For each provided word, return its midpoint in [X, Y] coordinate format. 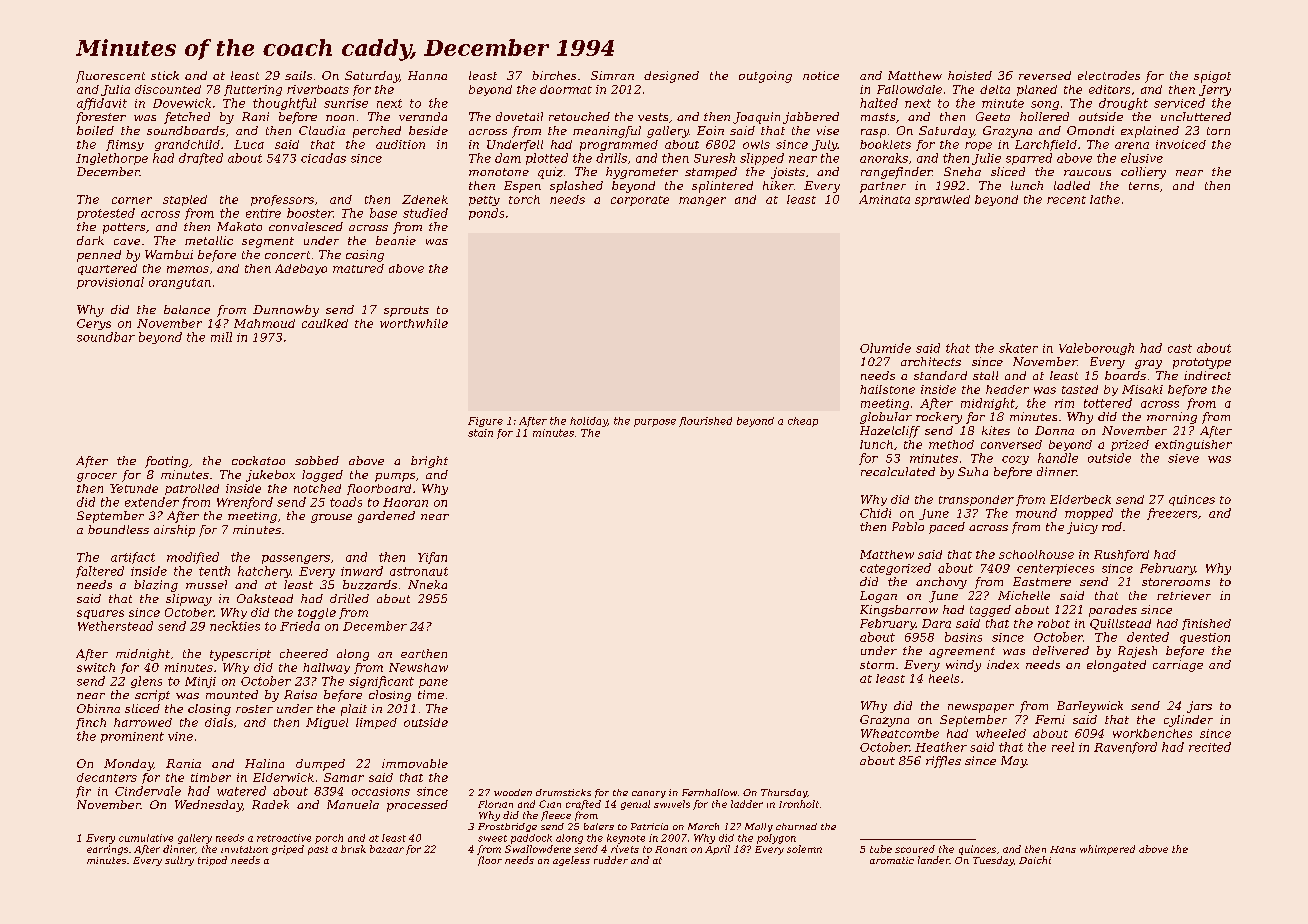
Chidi [875, 513]
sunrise [346, 103]
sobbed [317, 460]
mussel [206, 584]
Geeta [993, 116]
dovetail [519, 116]
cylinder [1188, 721]
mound [1036, 513]
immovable [415, 763]
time [431, 694]
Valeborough [1096, 349]
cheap [803, 422]
